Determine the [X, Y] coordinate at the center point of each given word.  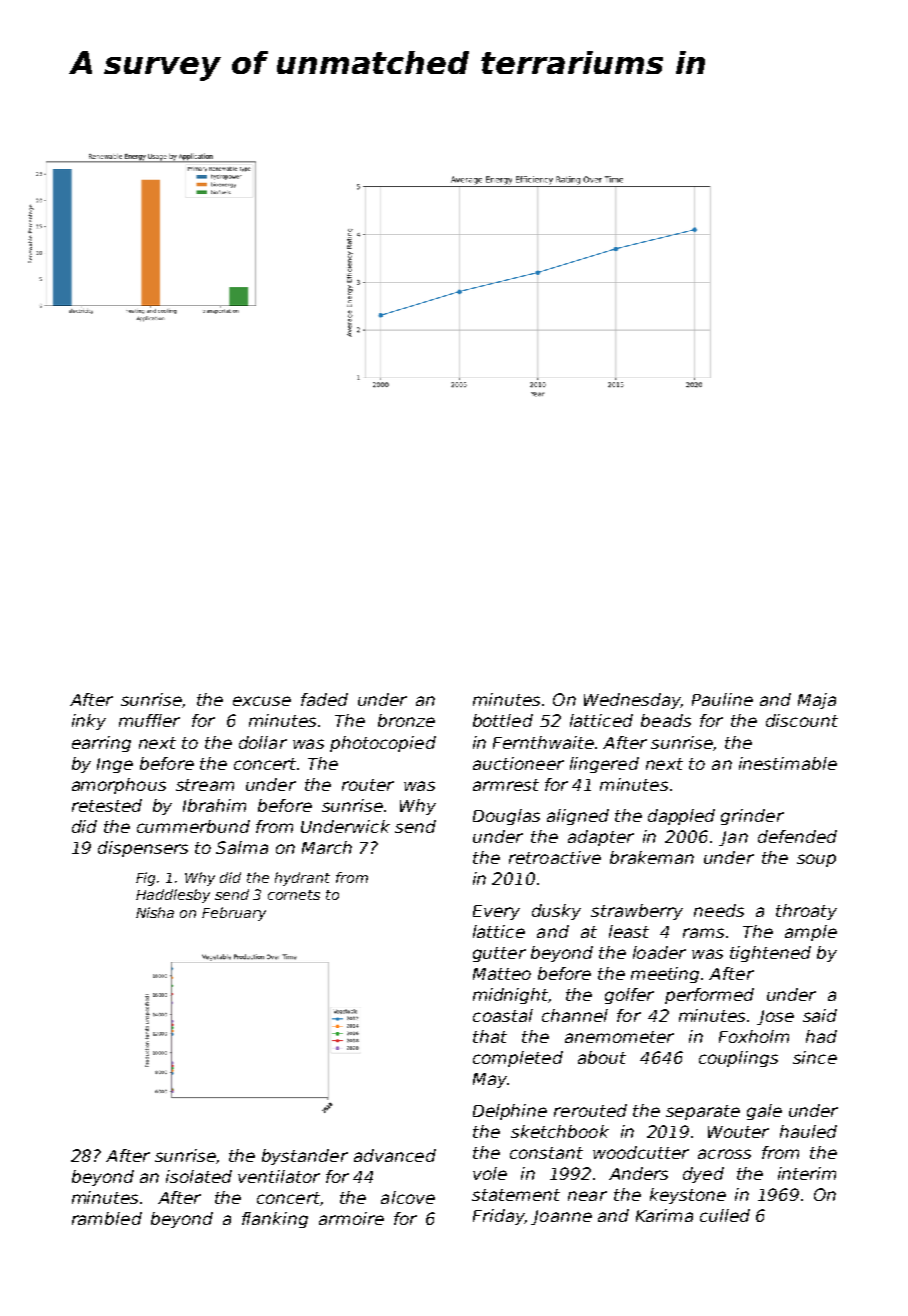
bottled [503, 720]
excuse [262, 701]
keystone [688, 1196]
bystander [305, 1157]
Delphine [510, 1112]
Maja [817, 701]
